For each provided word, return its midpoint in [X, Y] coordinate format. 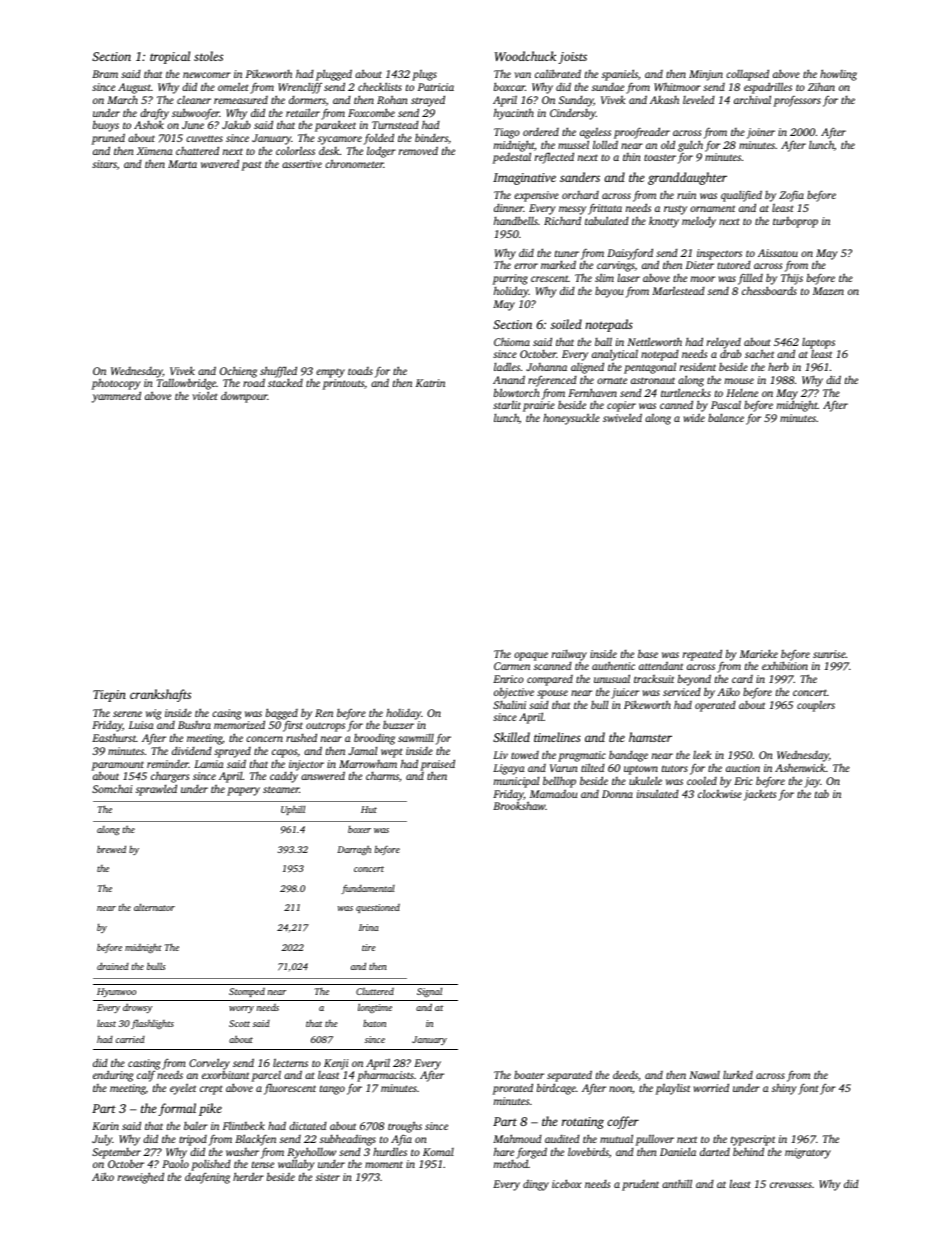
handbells [516, 220]
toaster [660, 157]
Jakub [236, 125]
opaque [531, 656]
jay [812, 782]
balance [726, 417]
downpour [244, 397]
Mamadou [554, 793]
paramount [117, 766]
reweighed [141, 1178]
